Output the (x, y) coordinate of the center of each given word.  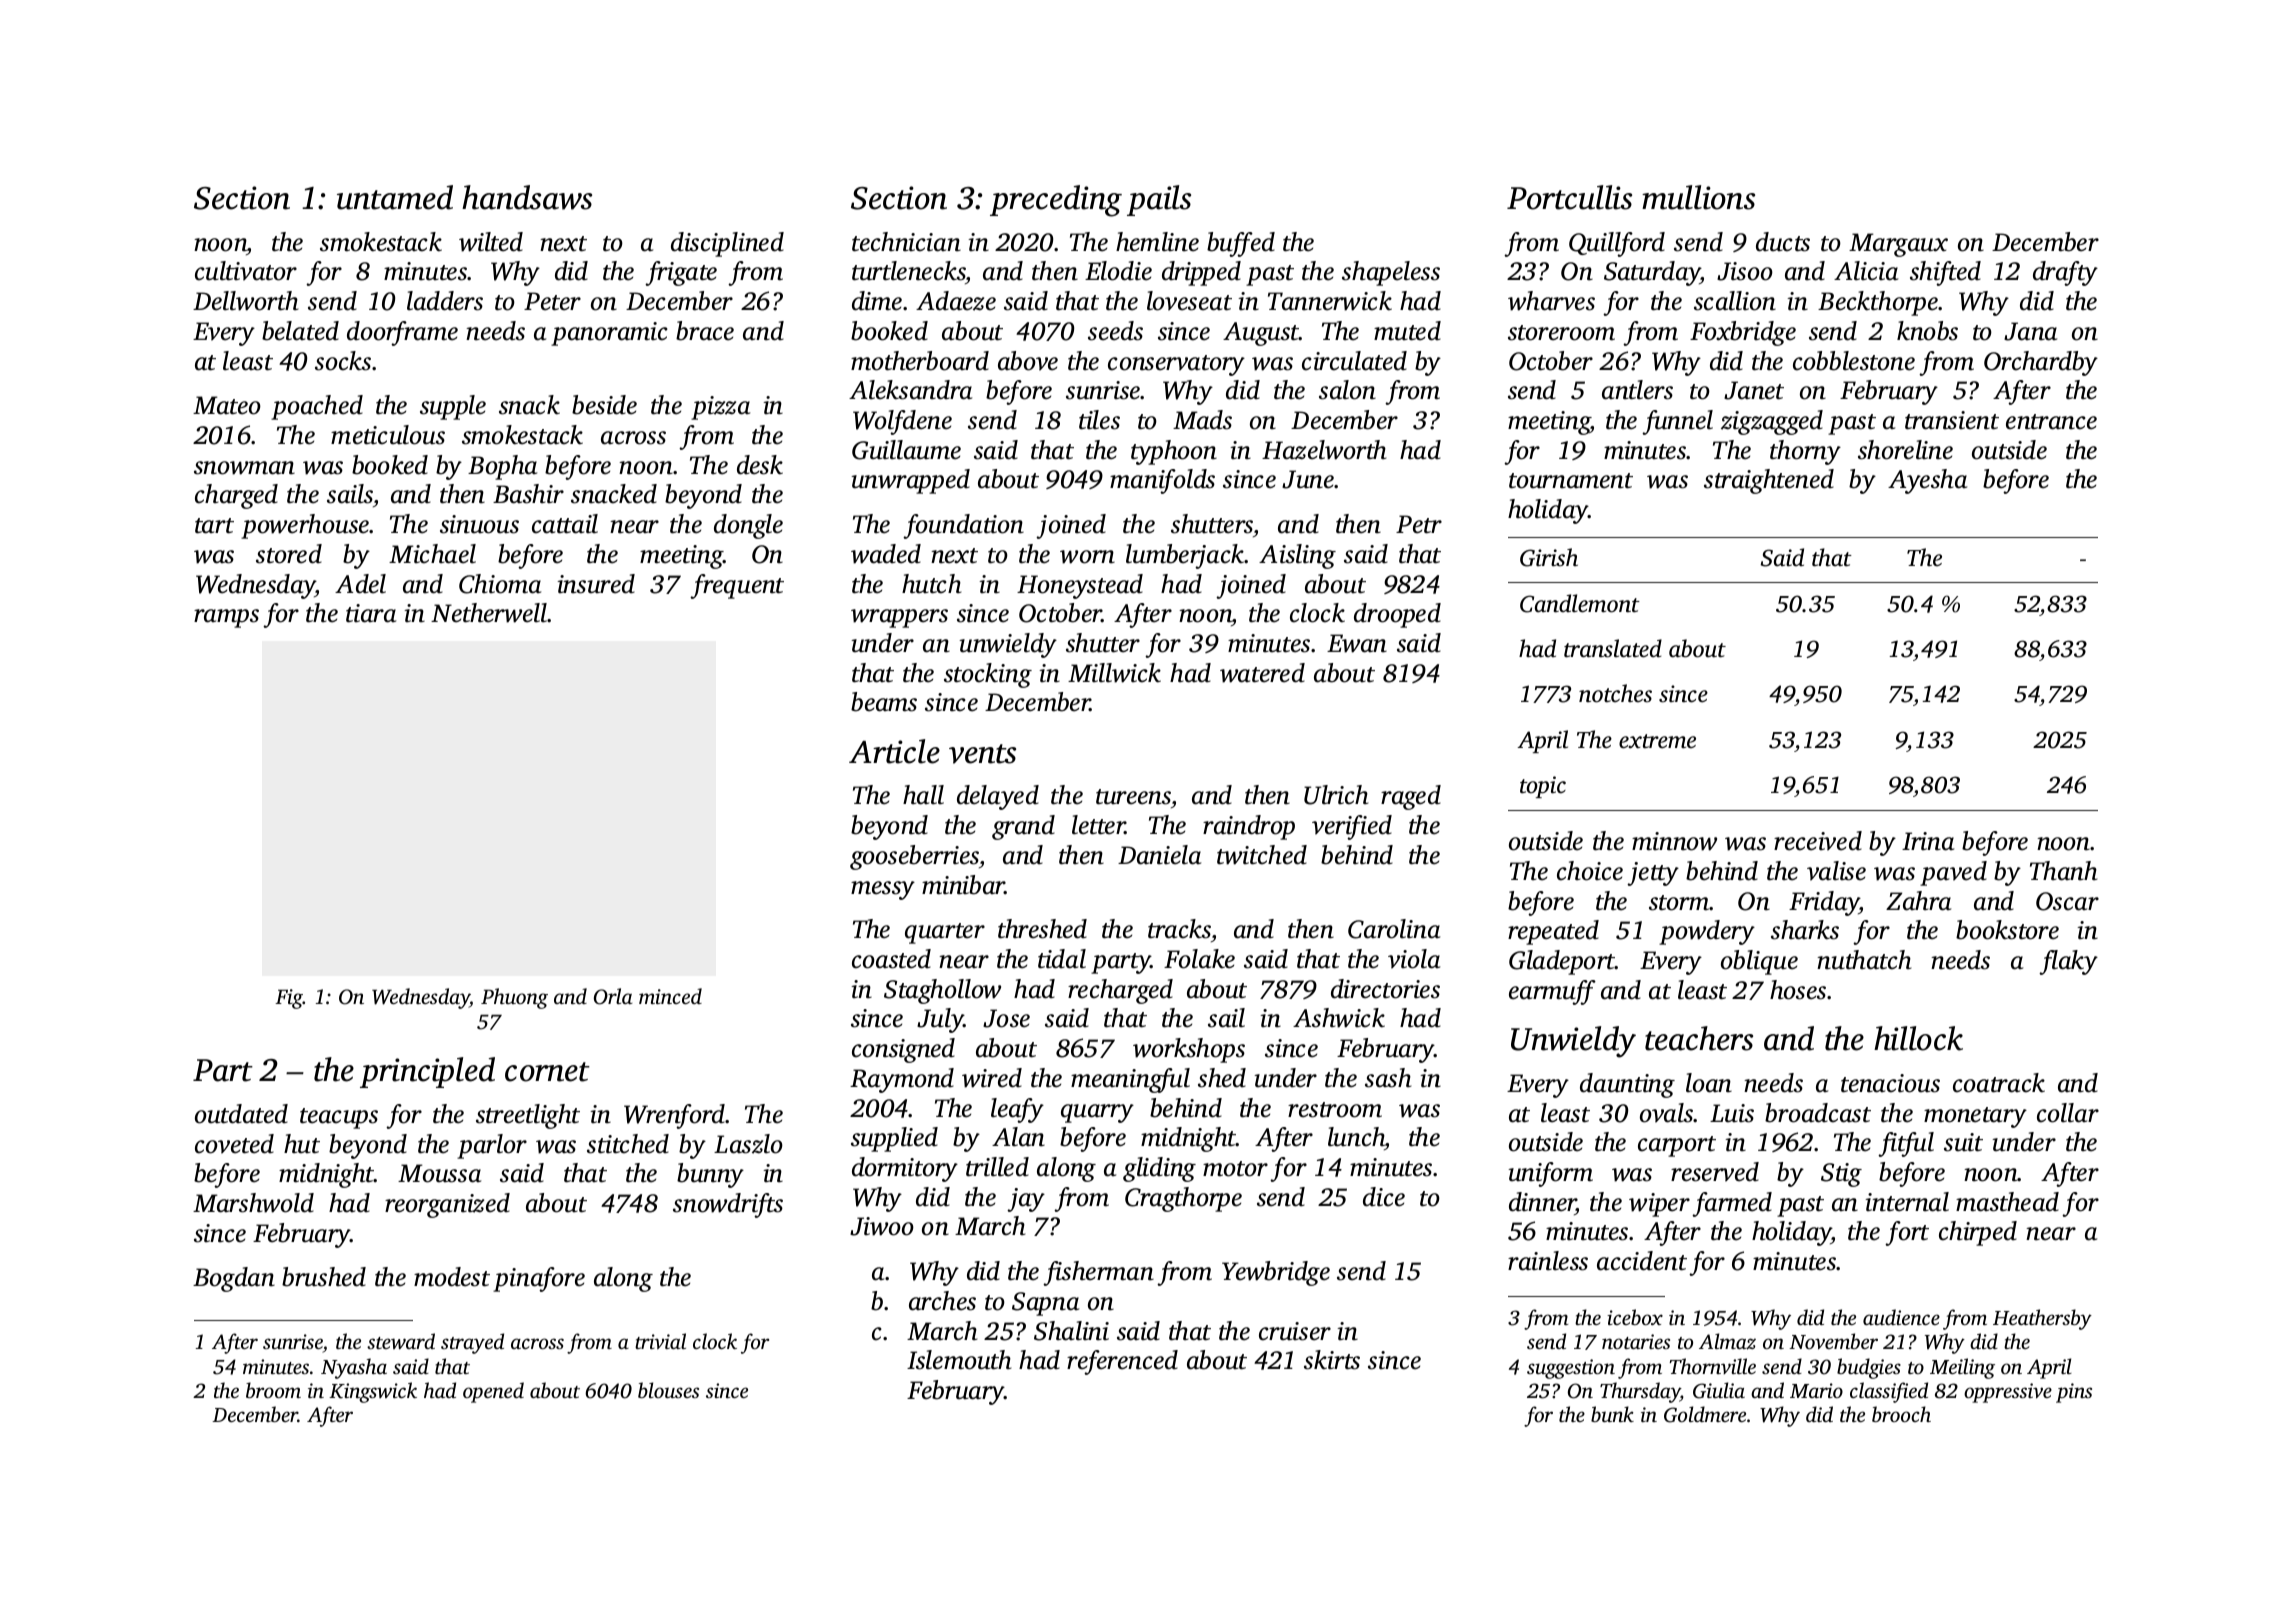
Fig (289, 999)
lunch (1356, 1138)
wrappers (899, 618)
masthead (2007, 1202)
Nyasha (354, 1368)
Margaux (1898, 245)
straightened (1769, 481)
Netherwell (489, 613)
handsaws (527, 197)
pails (1159, 200)
